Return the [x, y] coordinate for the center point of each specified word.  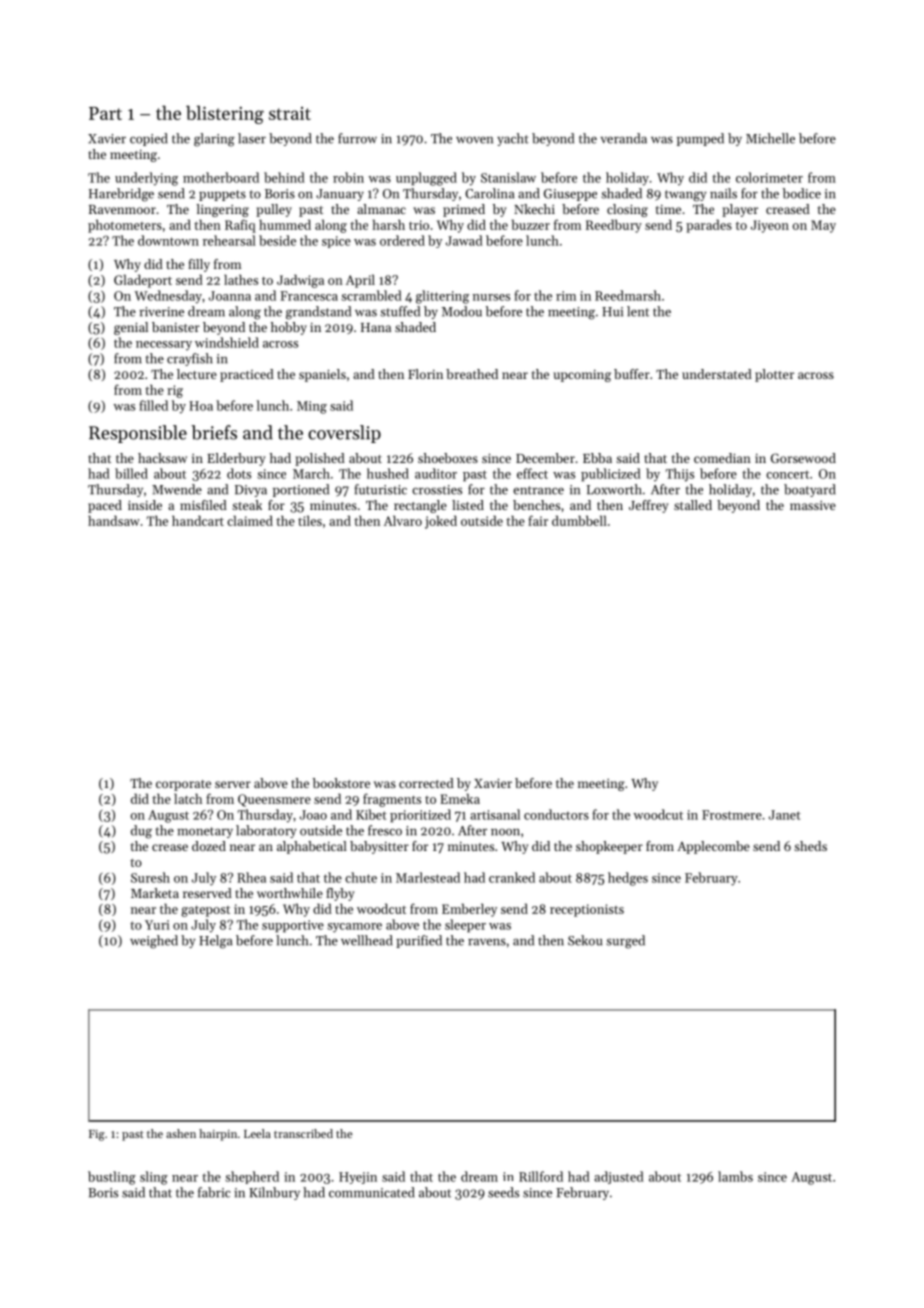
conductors [556, 814]
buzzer [531, 224]
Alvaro [403, 520]
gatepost [205, 911]
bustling [112, 1178]
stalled [693, 505]
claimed [250, 520]
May [823, 226]
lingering [222, 210]
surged [625, 942]
